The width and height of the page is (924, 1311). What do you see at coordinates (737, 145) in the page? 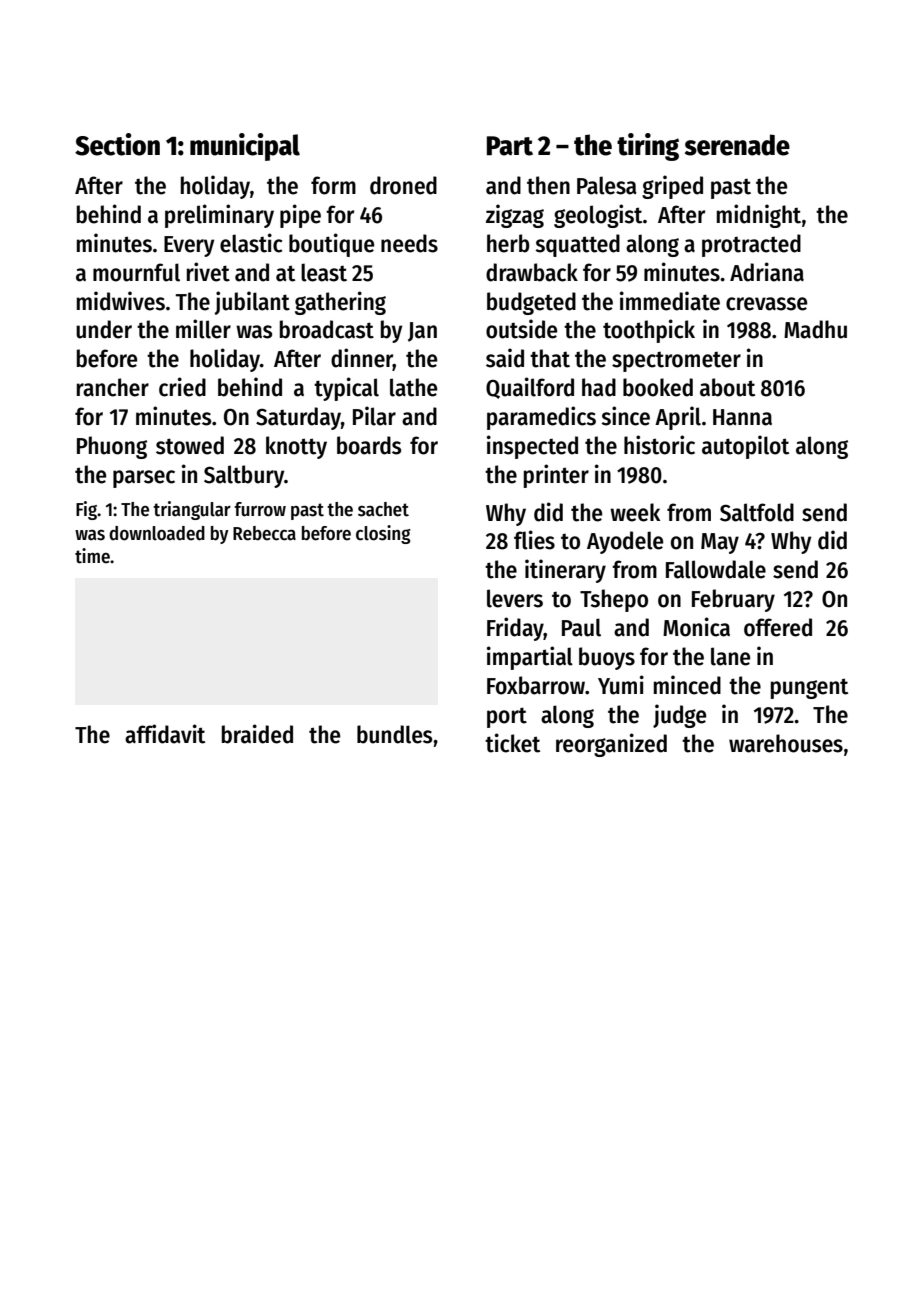
I see `serenade` at bounding box center [737, 145].
